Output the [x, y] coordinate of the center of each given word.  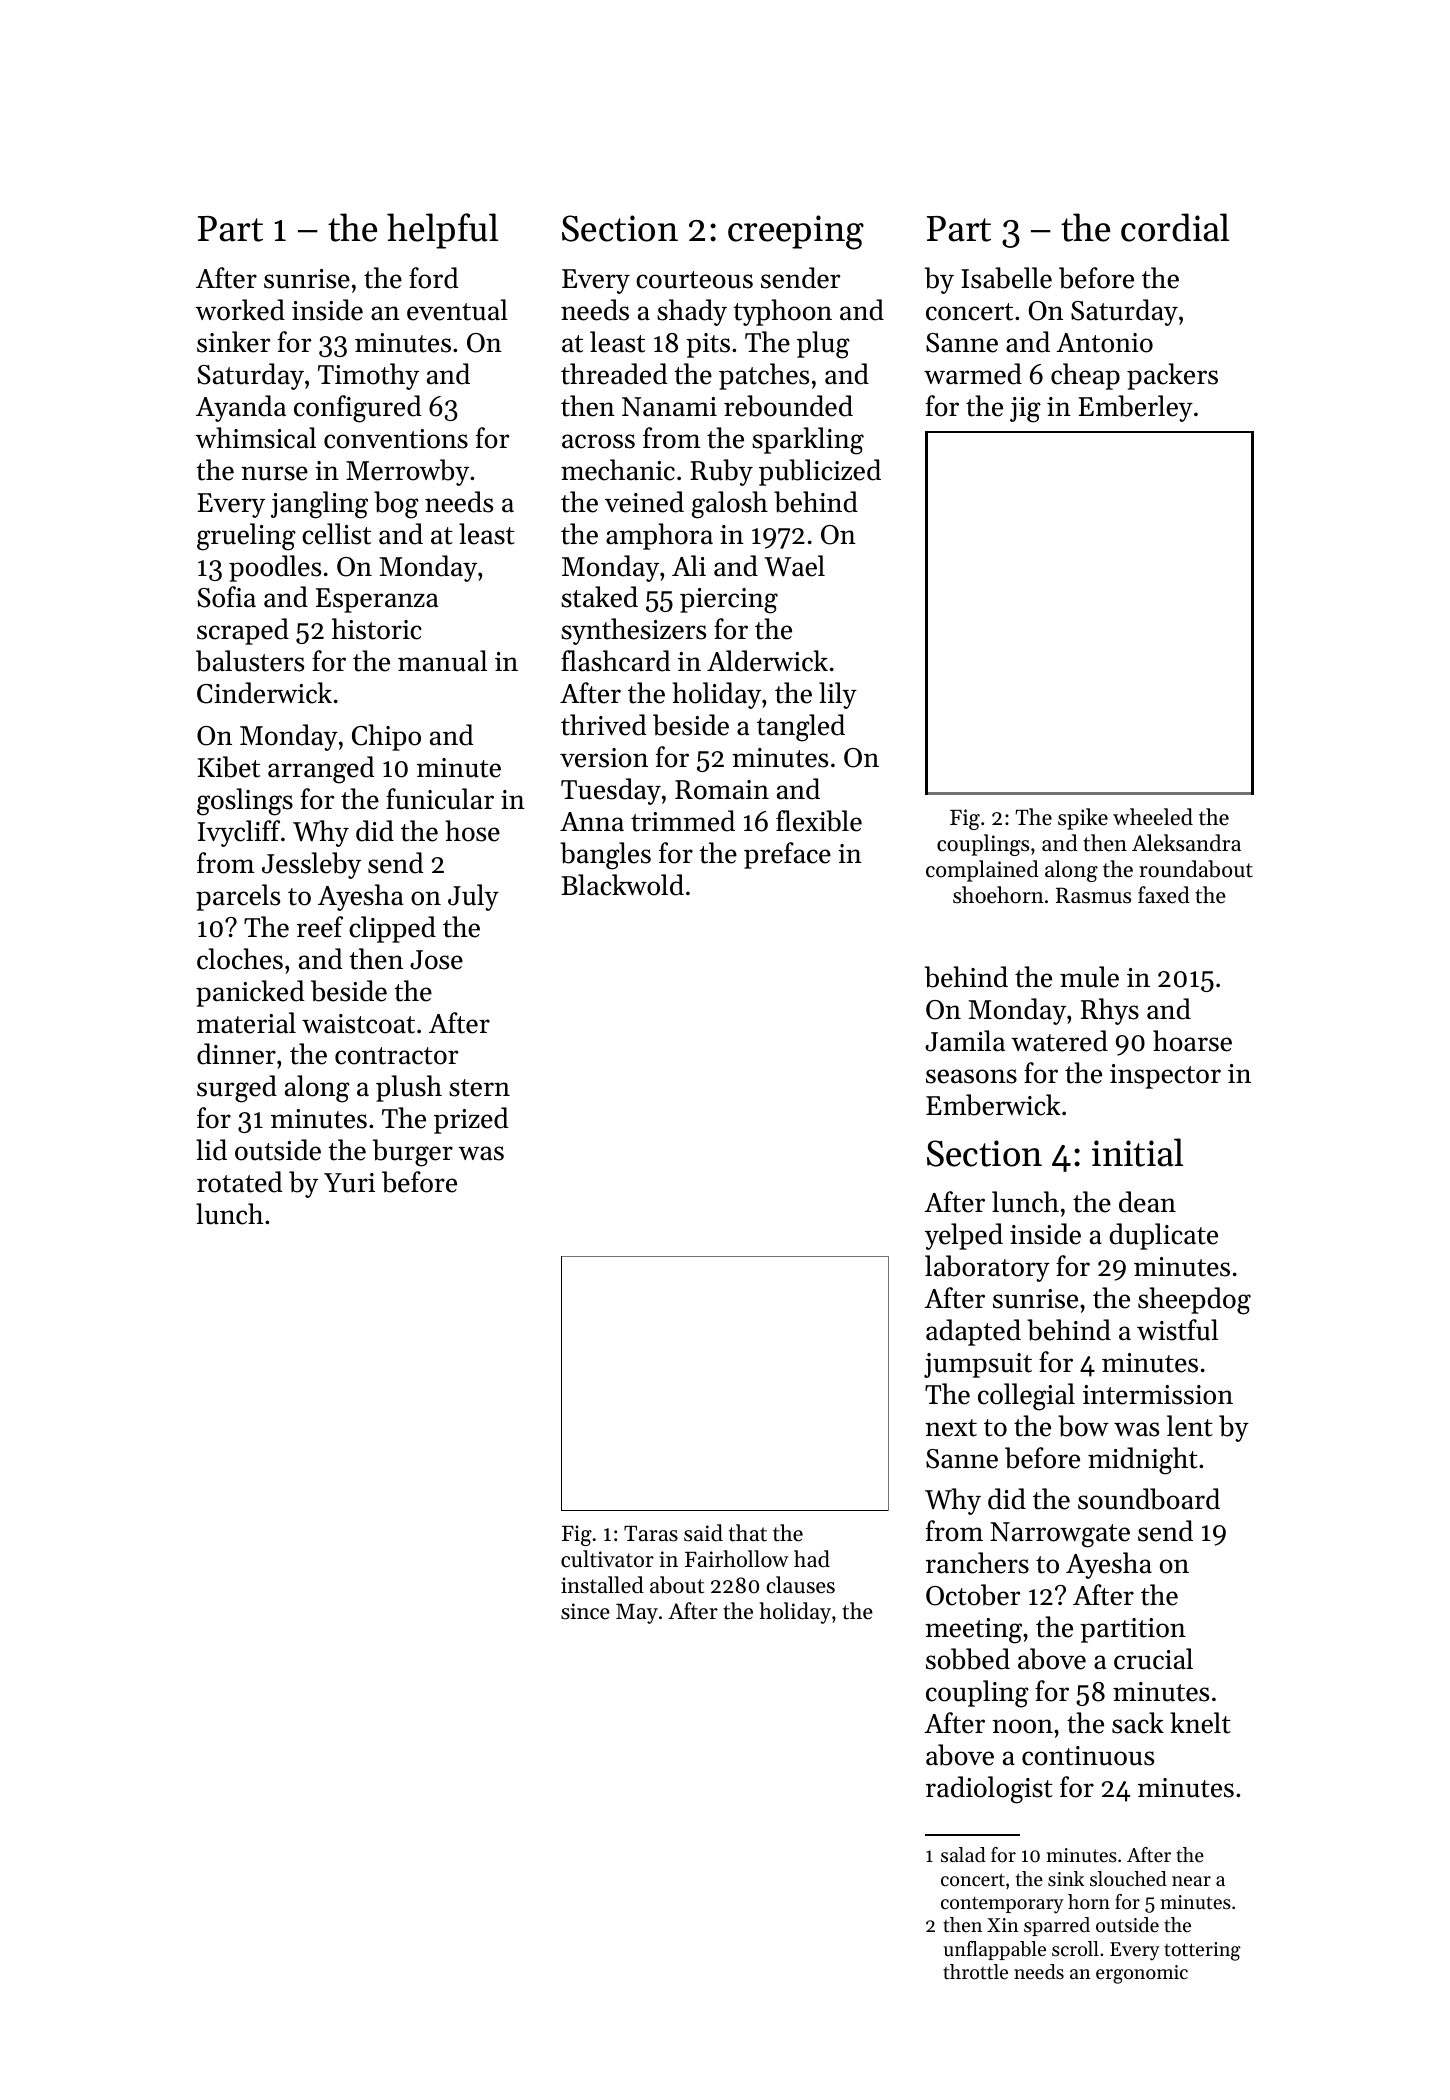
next [951, 1428]
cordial [1175, 227]
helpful [442, 231]
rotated [239, 1182]
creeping [796, 232]
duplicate [1163, 1236]
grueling [246, 537]
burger [413, 1153]
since [585, 1611]
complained [982, 871]
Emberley [1135, 408]
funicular [440, 799]
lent [1190, 1426]
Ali [689, 565]
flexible [819, 821]
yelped [964, 1236]
